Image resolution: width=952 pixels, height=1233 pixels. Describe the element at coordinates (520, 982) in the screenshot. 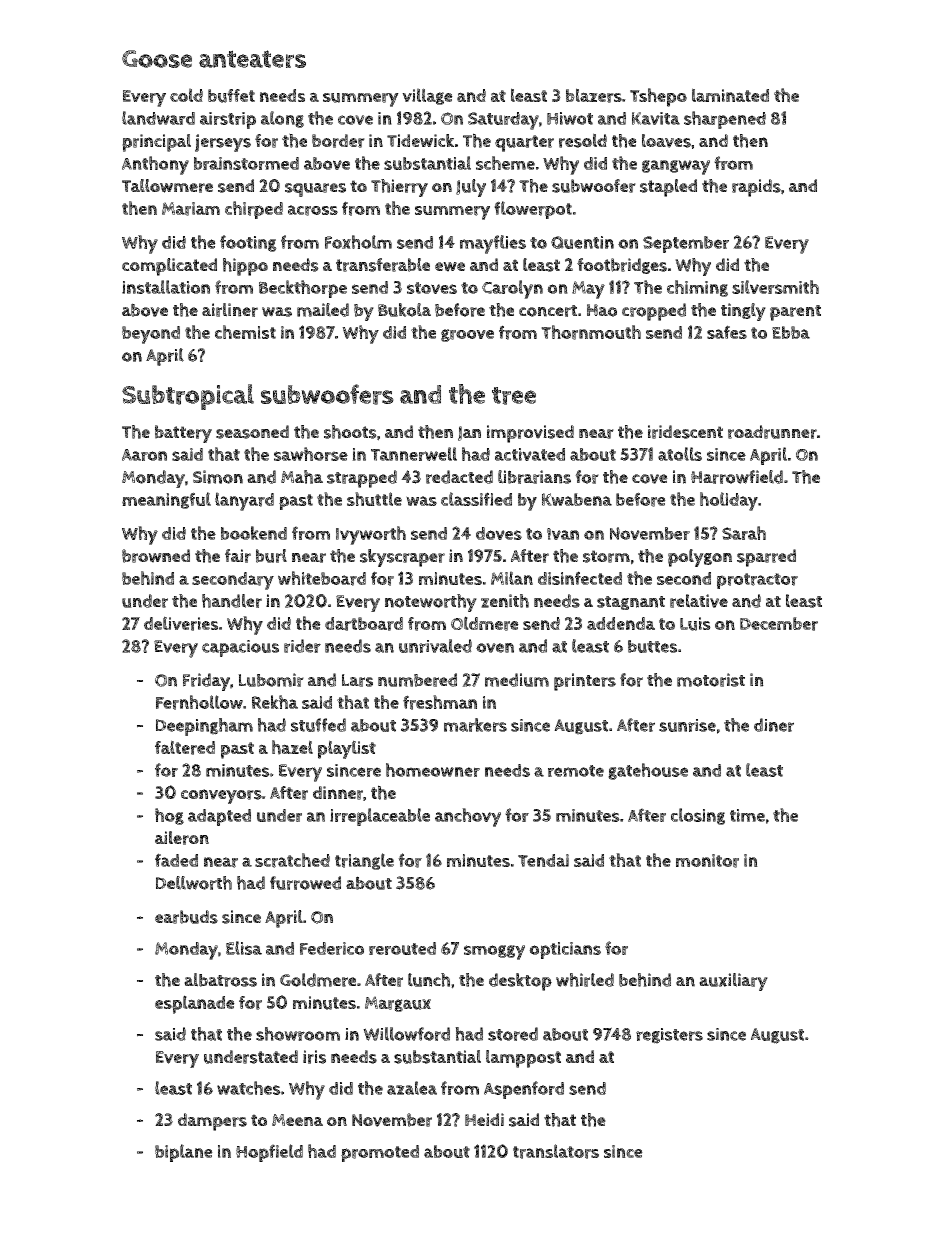

I see `desktop` at that location.
